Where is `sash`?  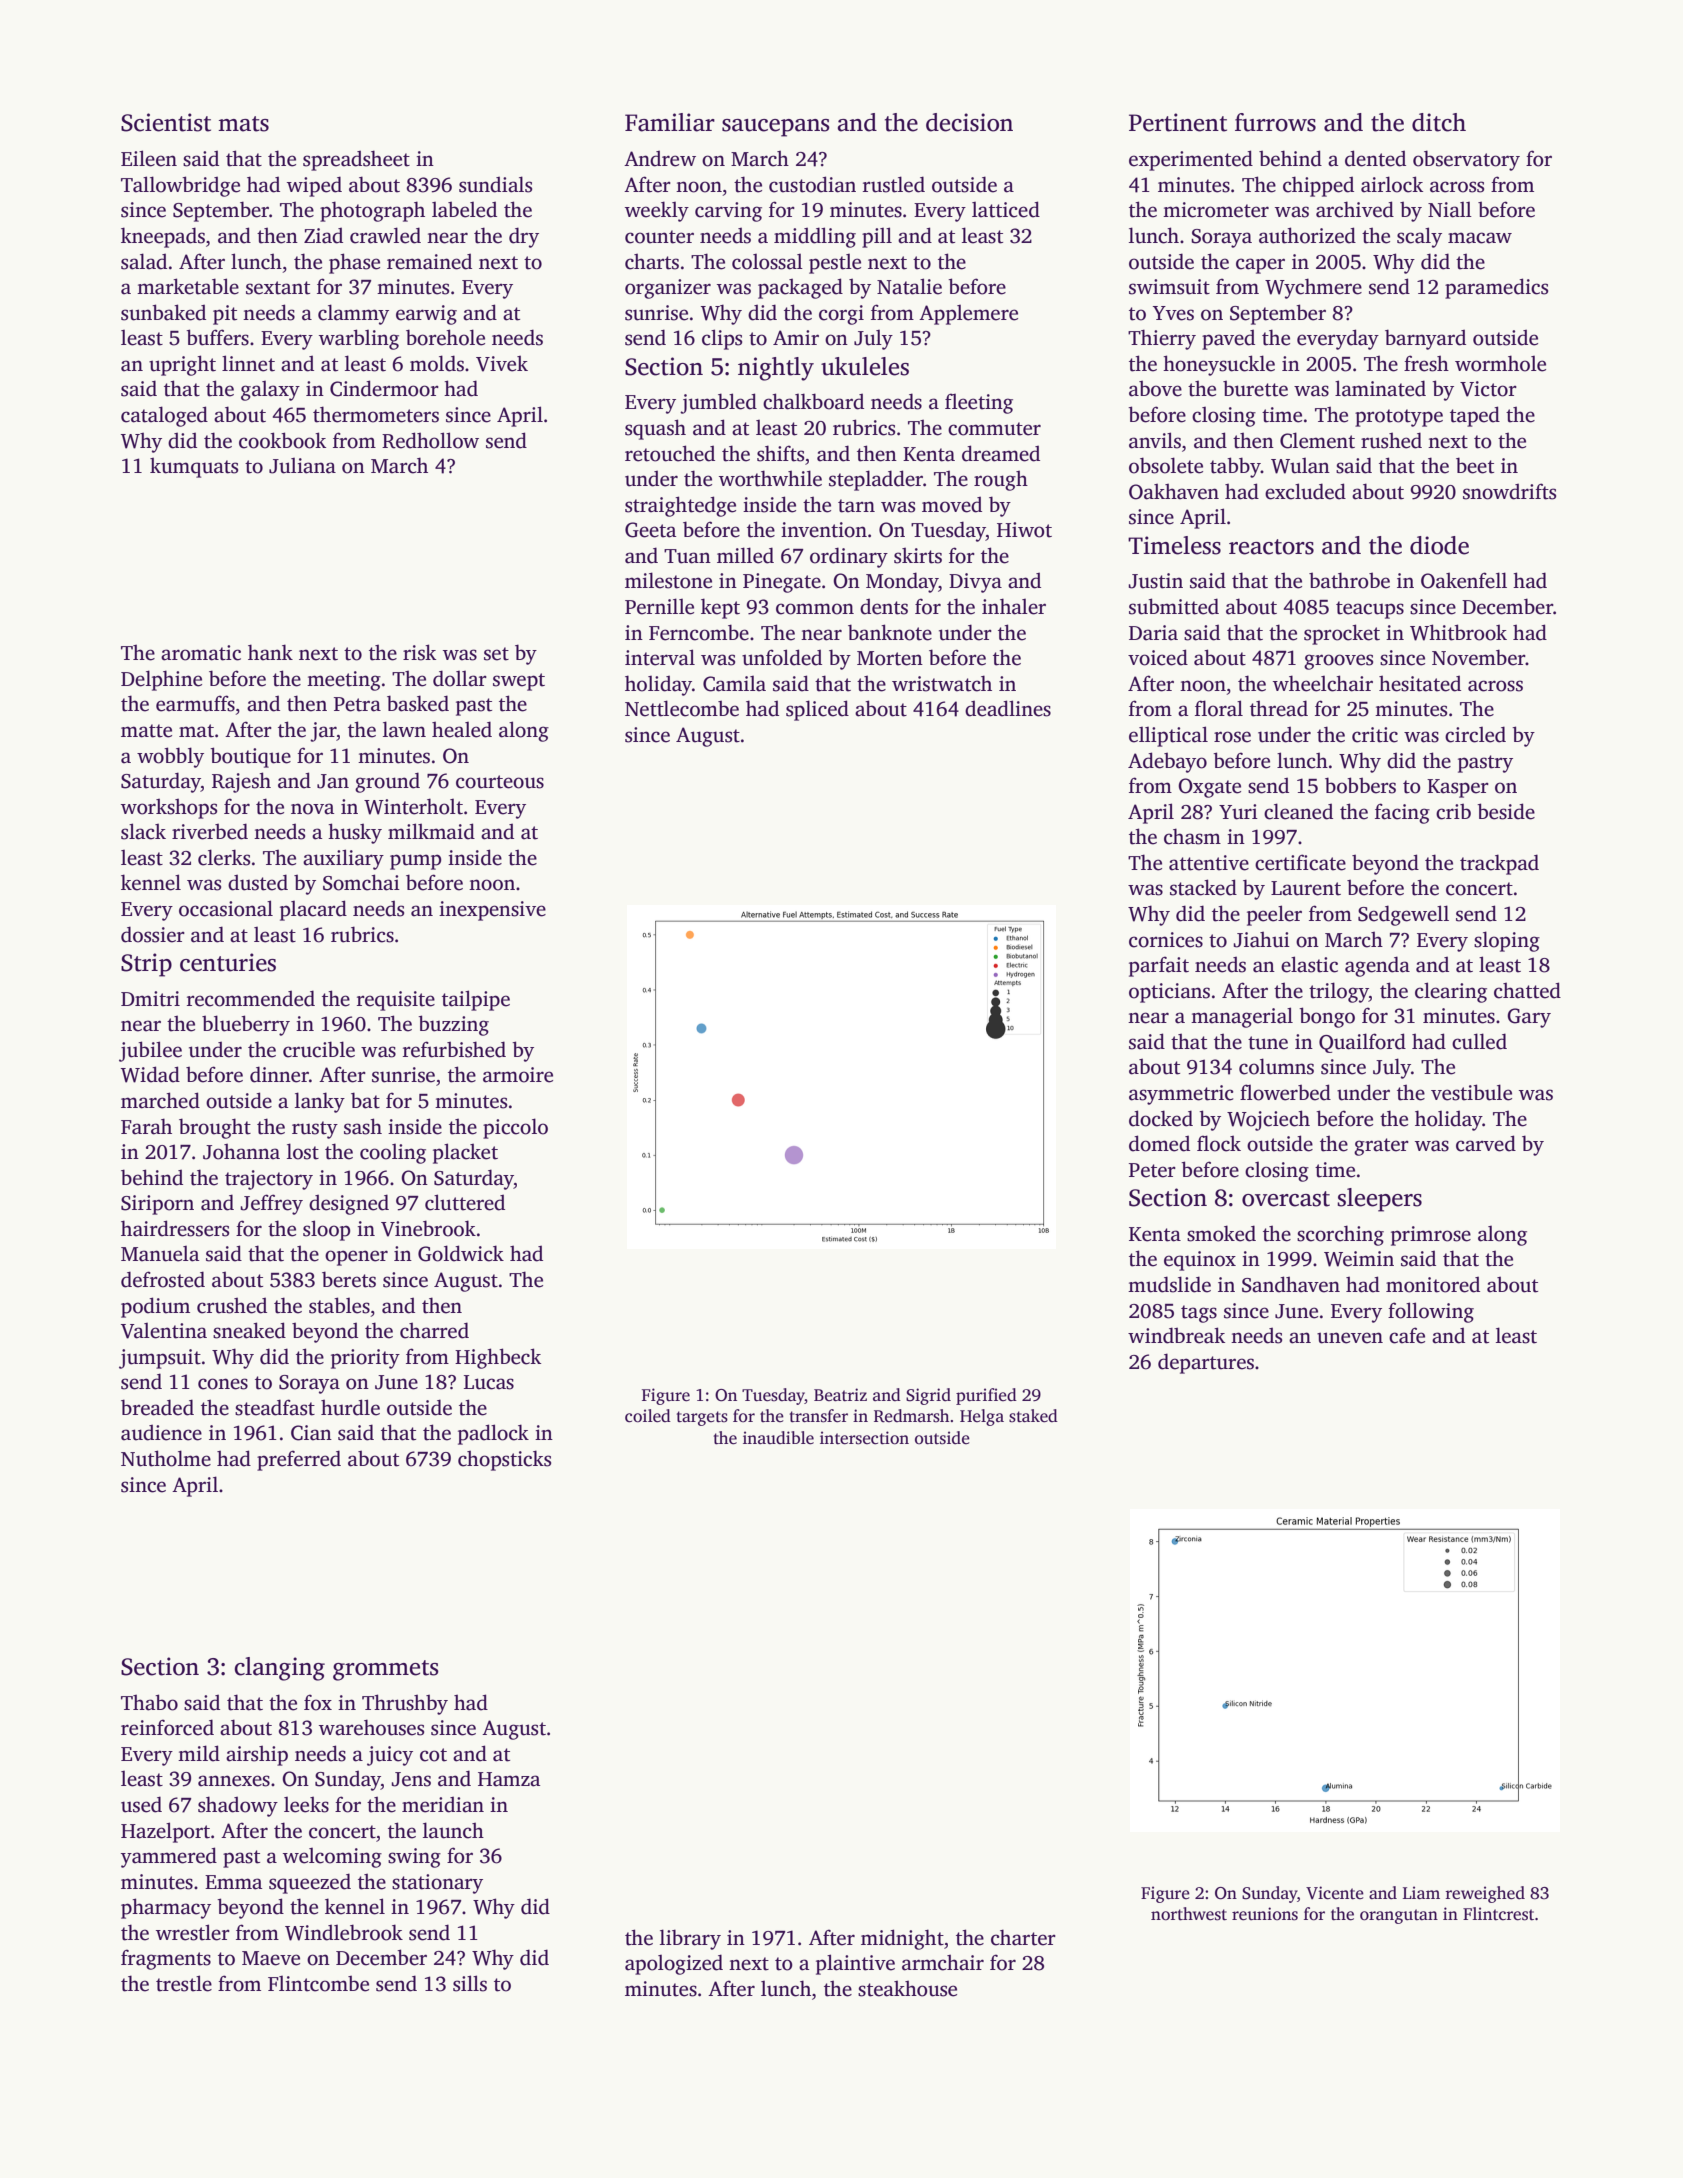 sash is located at coordinates (363, 1126).
